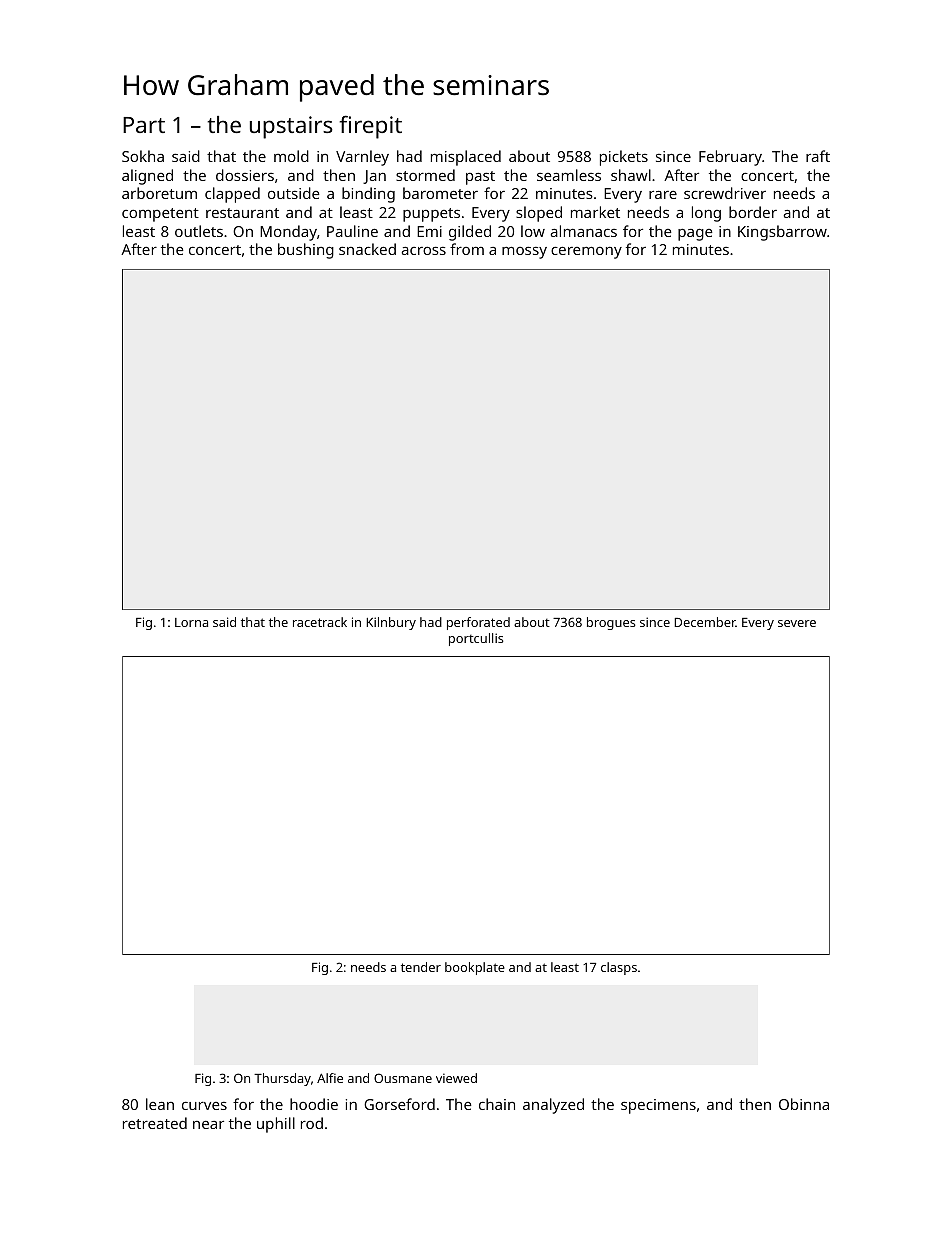  What do you see at coordinates (144, 125) in the document?
I see `Part` at bounding box center [144, 125].
